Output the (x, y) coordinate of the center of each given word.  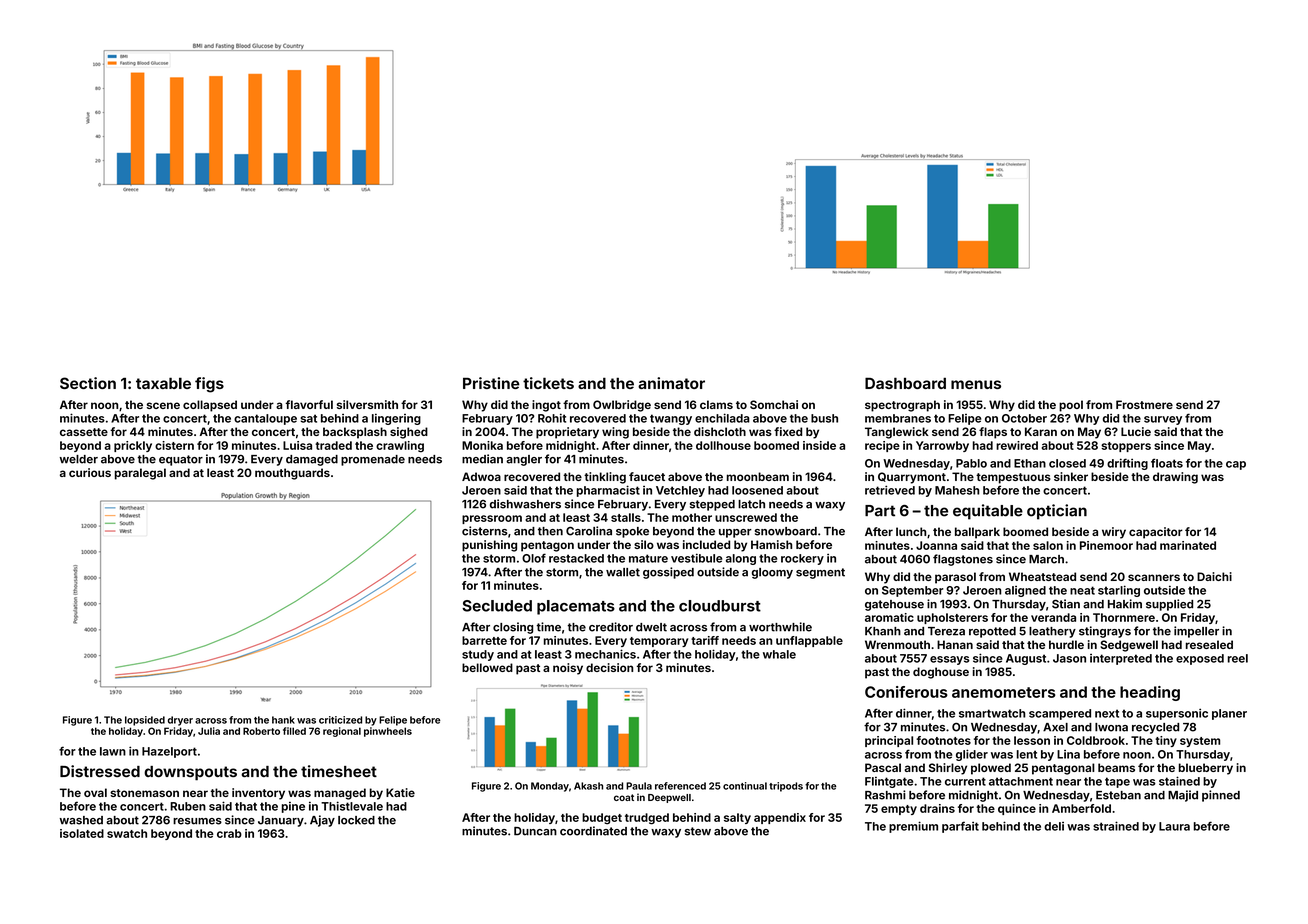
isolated (82, 833)
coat (624, 797)
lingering (396, 419)
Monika (482, 445)
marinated (1188, 545)
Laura (1174, 826)
